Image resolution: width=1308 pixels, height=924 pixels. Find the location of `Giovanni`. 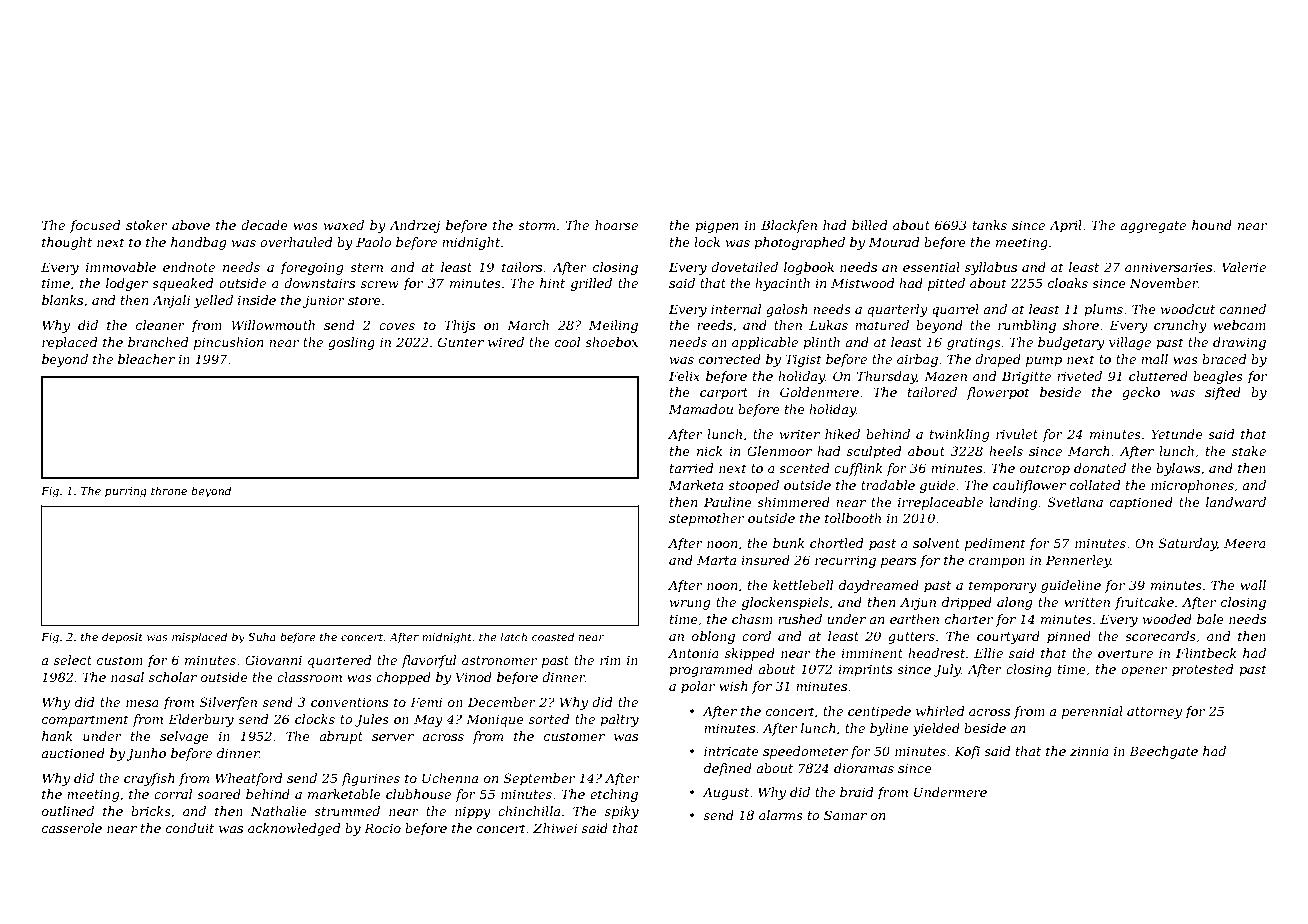

Giovanni is located at coordinates (273, 660).
